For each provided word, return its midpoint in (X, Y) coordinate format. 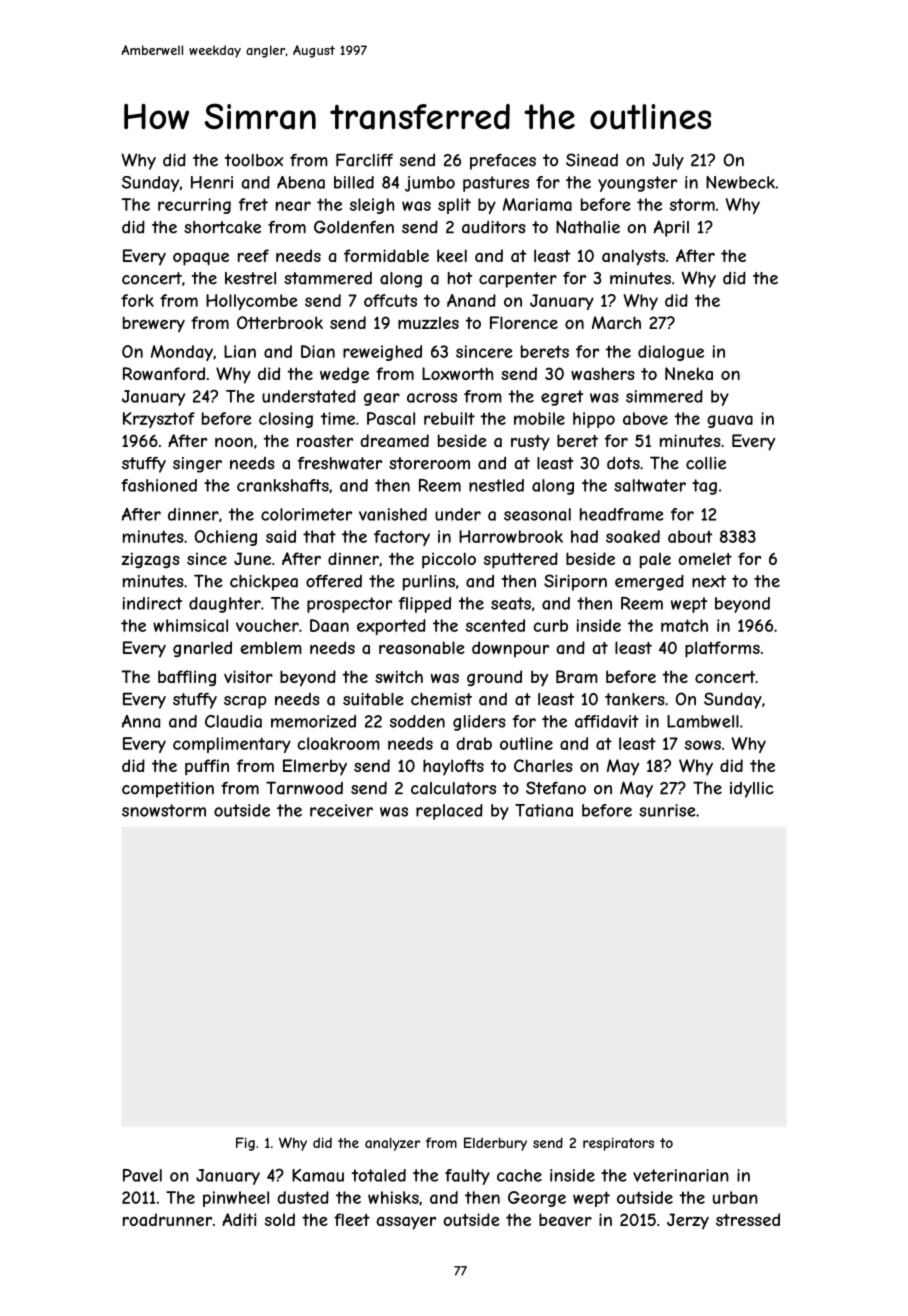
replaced (449, 812)
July (668, 162)
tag (704, 487)
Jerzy (688, 1221)
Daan (329, 625)
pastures (496, 184)
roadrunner (167, 1219)
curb (550, 625)
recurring (194, 206)
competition (168, 790)
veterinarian (681, 1175)
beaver (565, 1219)
